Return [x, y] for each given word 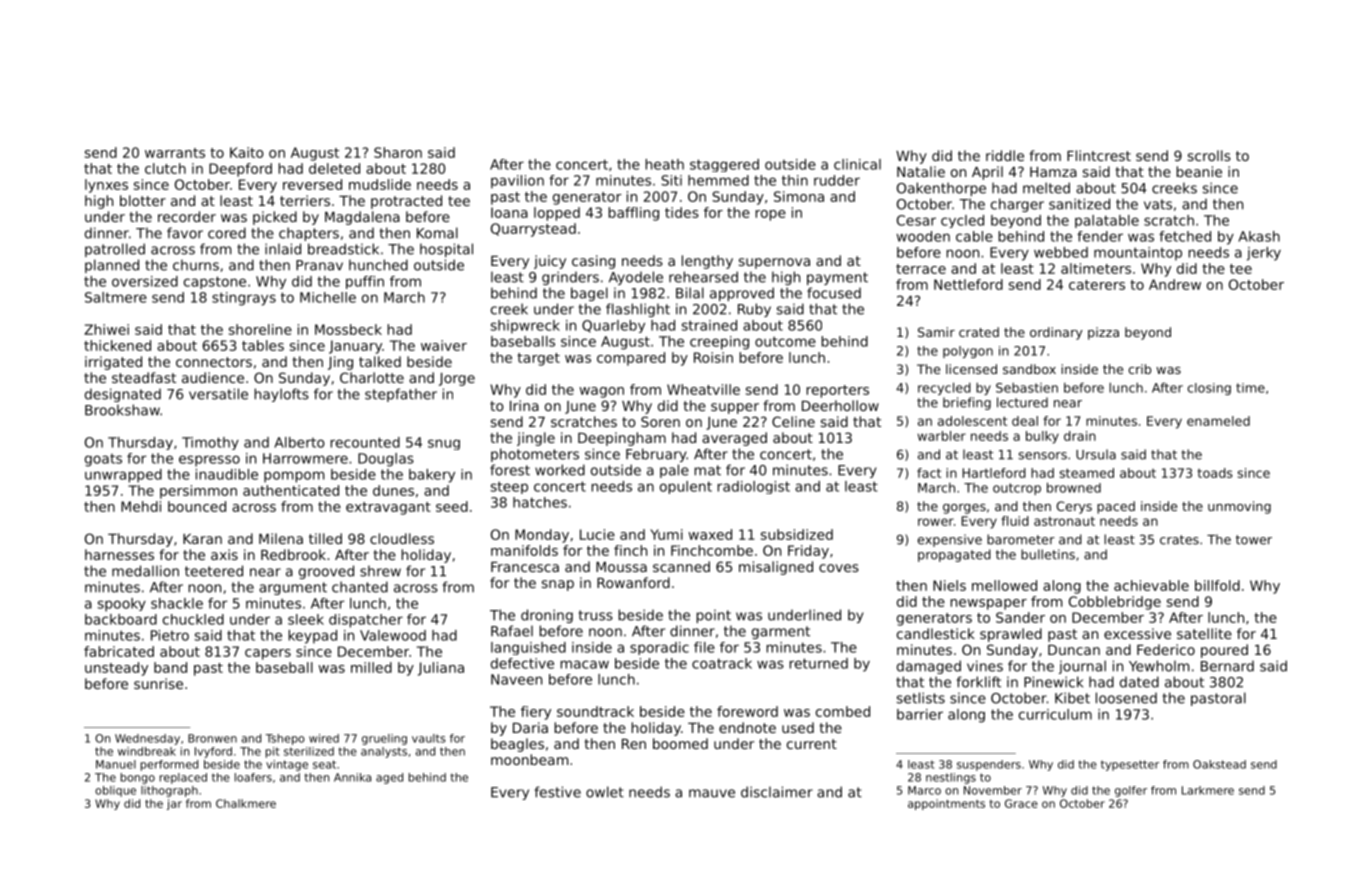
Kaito [247, 152]
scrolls [1209, 155]
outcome [785, 341]
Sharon [398, 152]
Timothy [210, 443]
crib [1140, 369]
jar [174, 804]
